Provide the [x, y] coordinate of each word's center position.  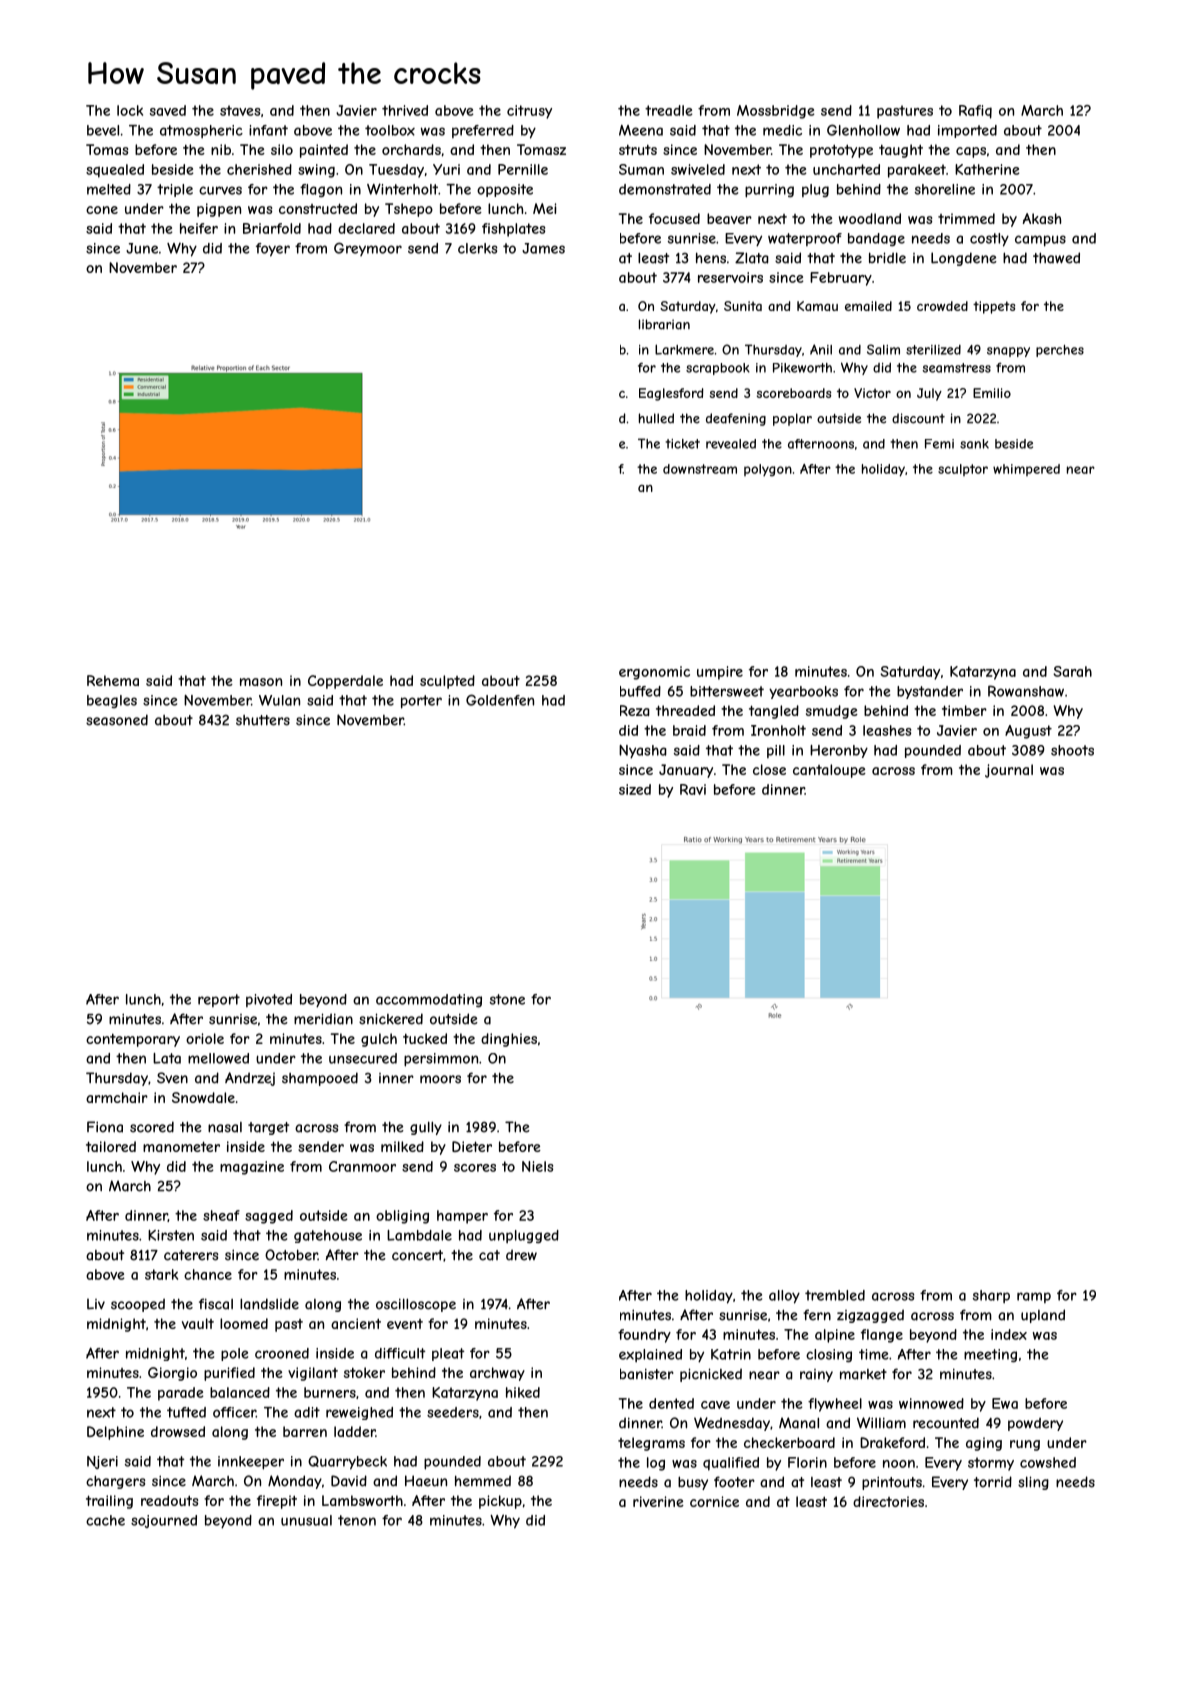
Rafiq [975, 112]
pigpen [219, 210]
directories [888, 1501]
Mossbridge [776, 112]
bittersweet [727, 691]
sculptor [963, 470]
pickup [500, 1502]
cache [105, 1520]
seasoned [117, 720]
